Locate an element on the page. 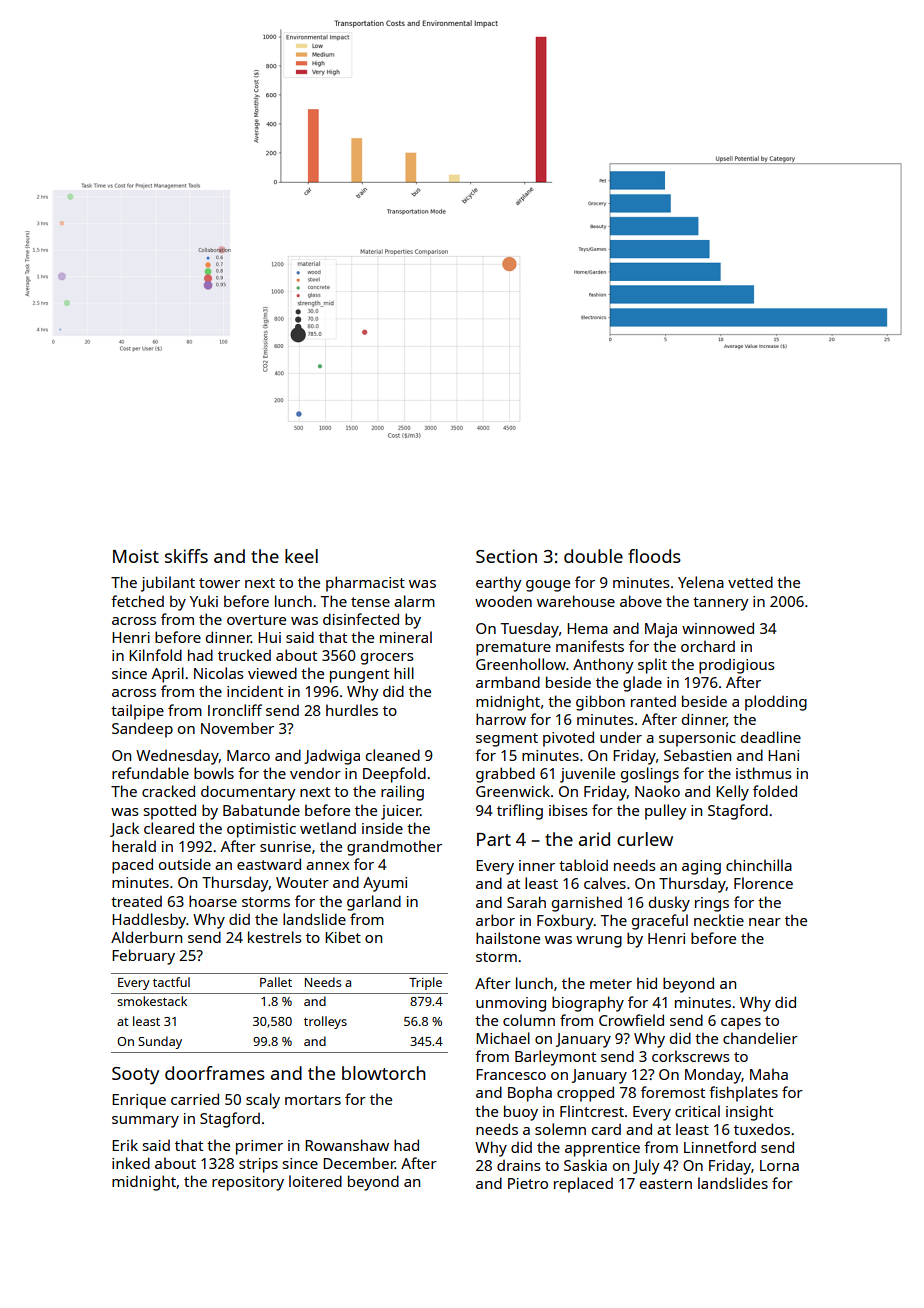 Image resolution: width=924 pixels, height=1308 pixels. Maha is located at coordinates (769, 1074).
